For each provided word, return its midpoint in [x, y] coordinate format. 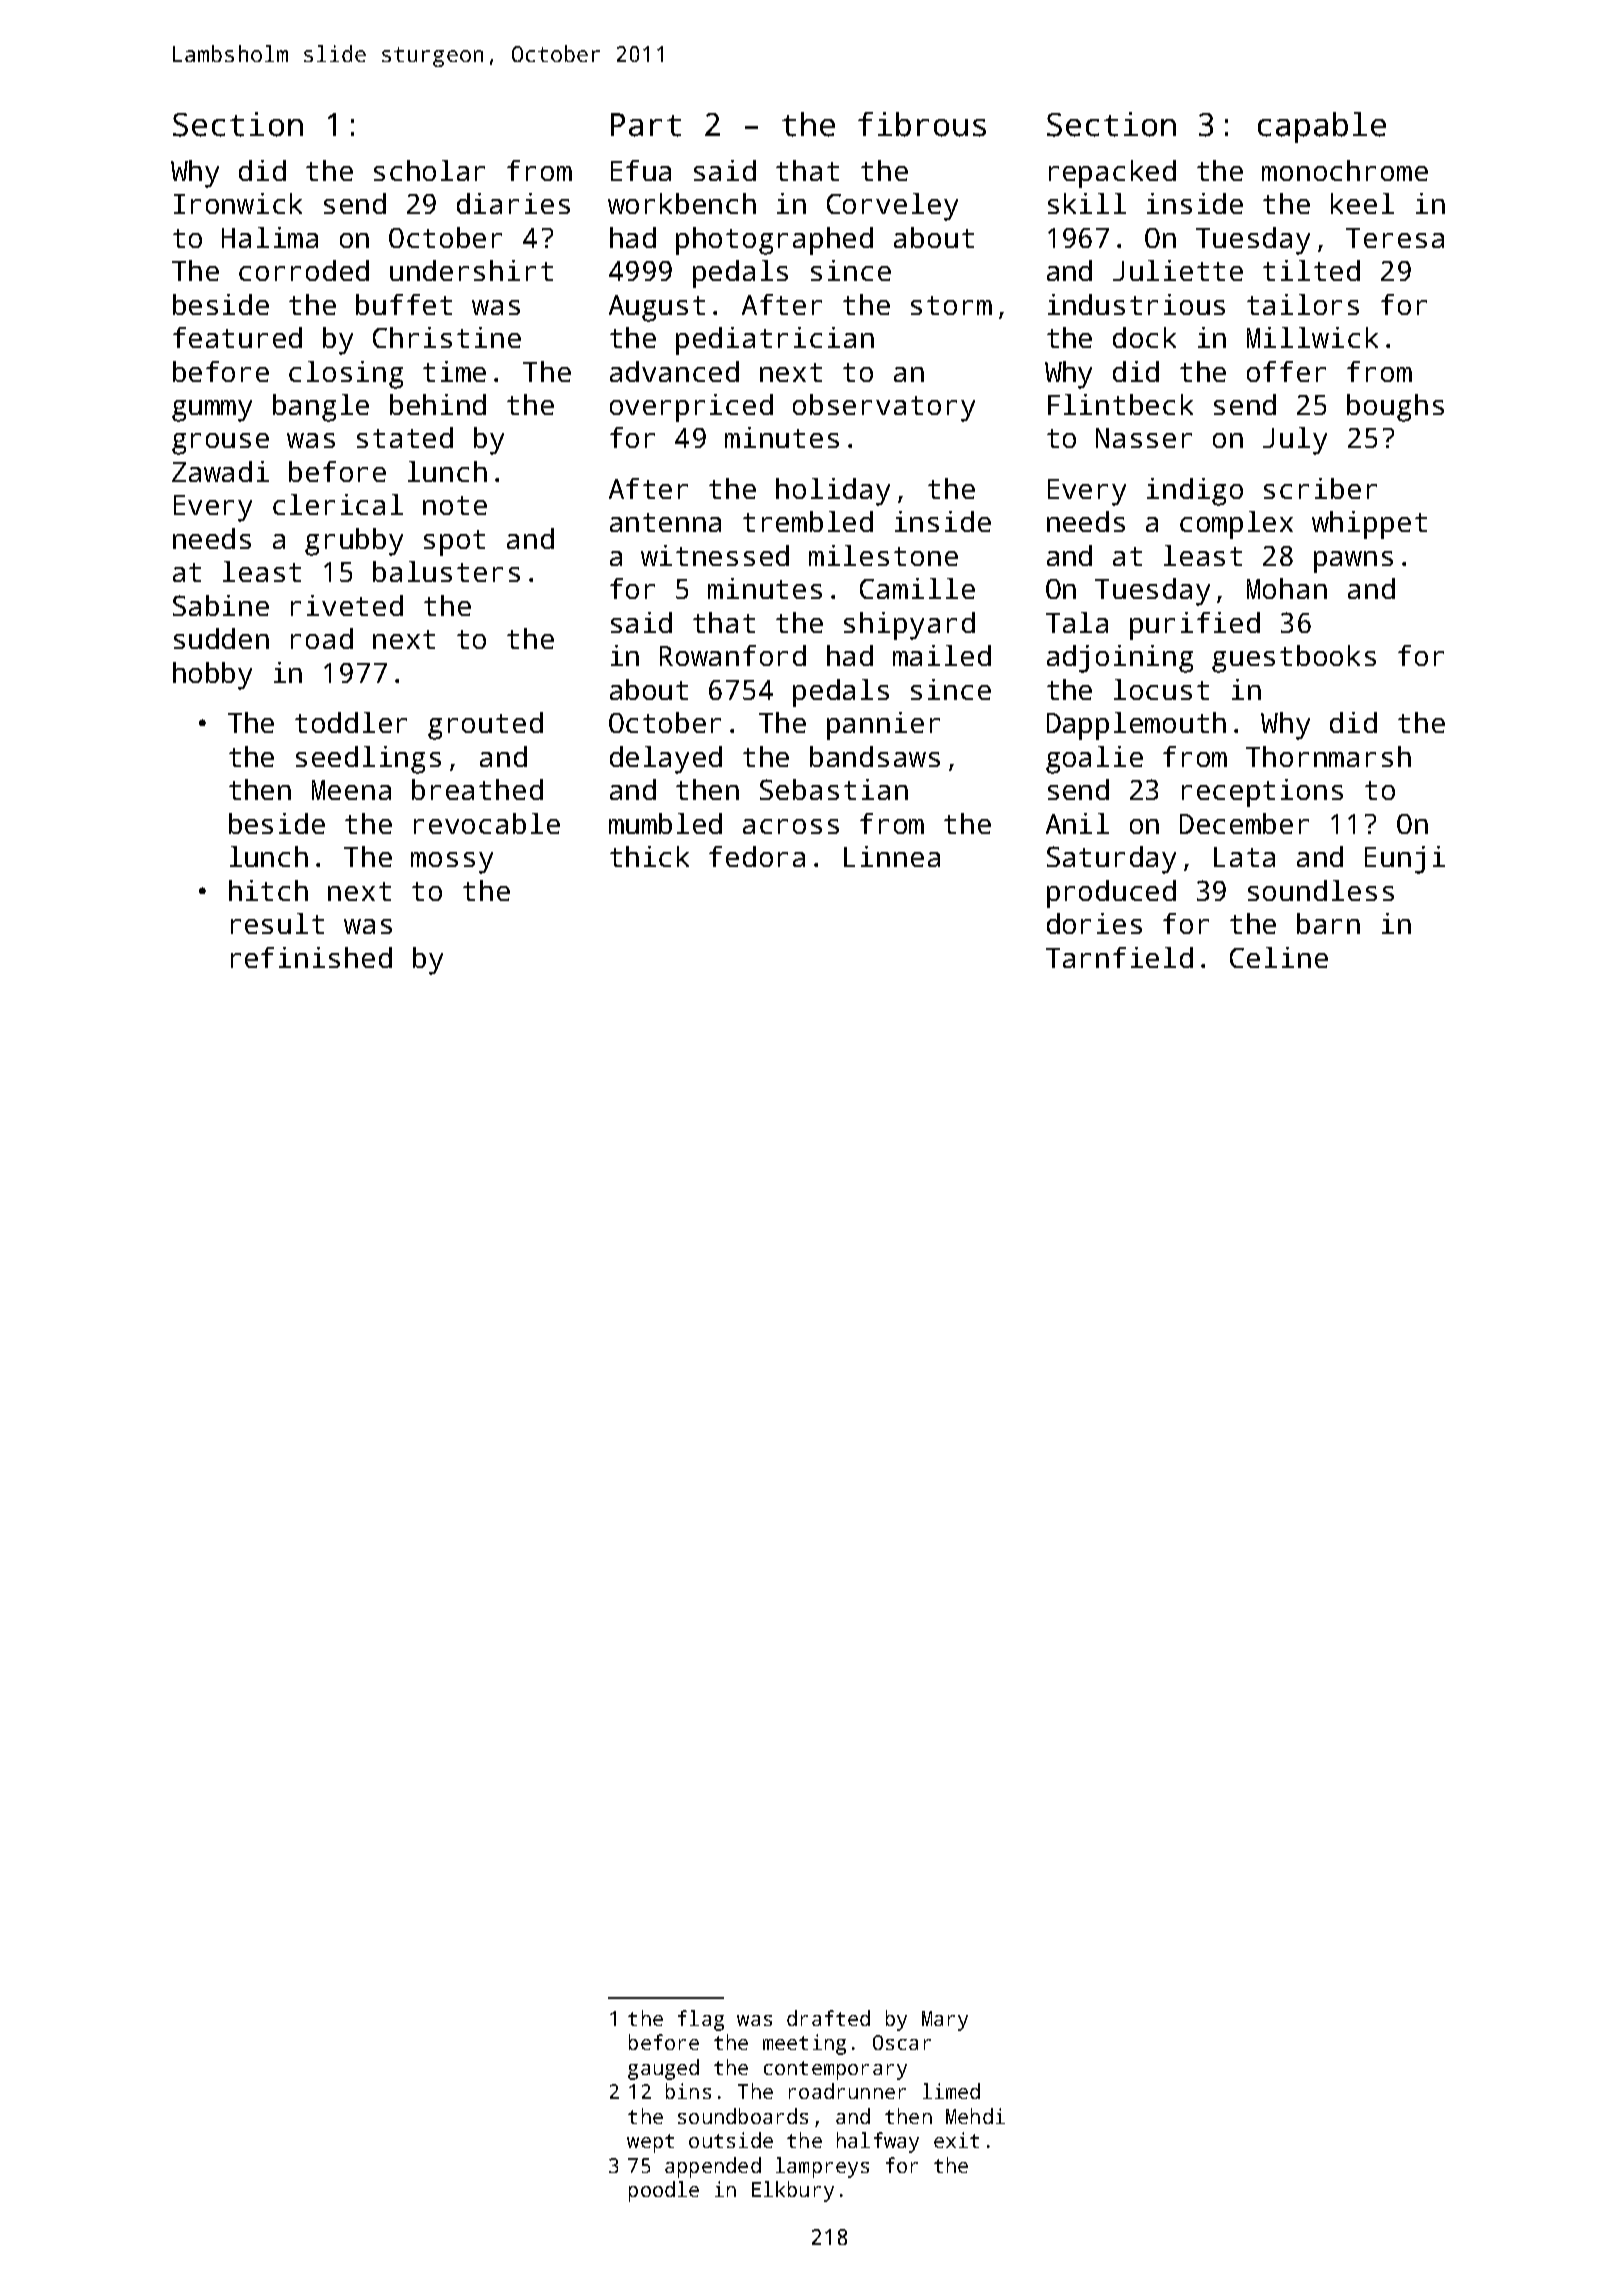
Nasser [1144, 438]
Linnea [892, 856]
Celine [1279, 957]
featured [237, 337]
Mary [945, 2021]
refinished [311, 957]
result [277, 923]
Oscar [902, 2042]
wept [650, 2143]
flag [701, 2020]
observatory [884, 408]
